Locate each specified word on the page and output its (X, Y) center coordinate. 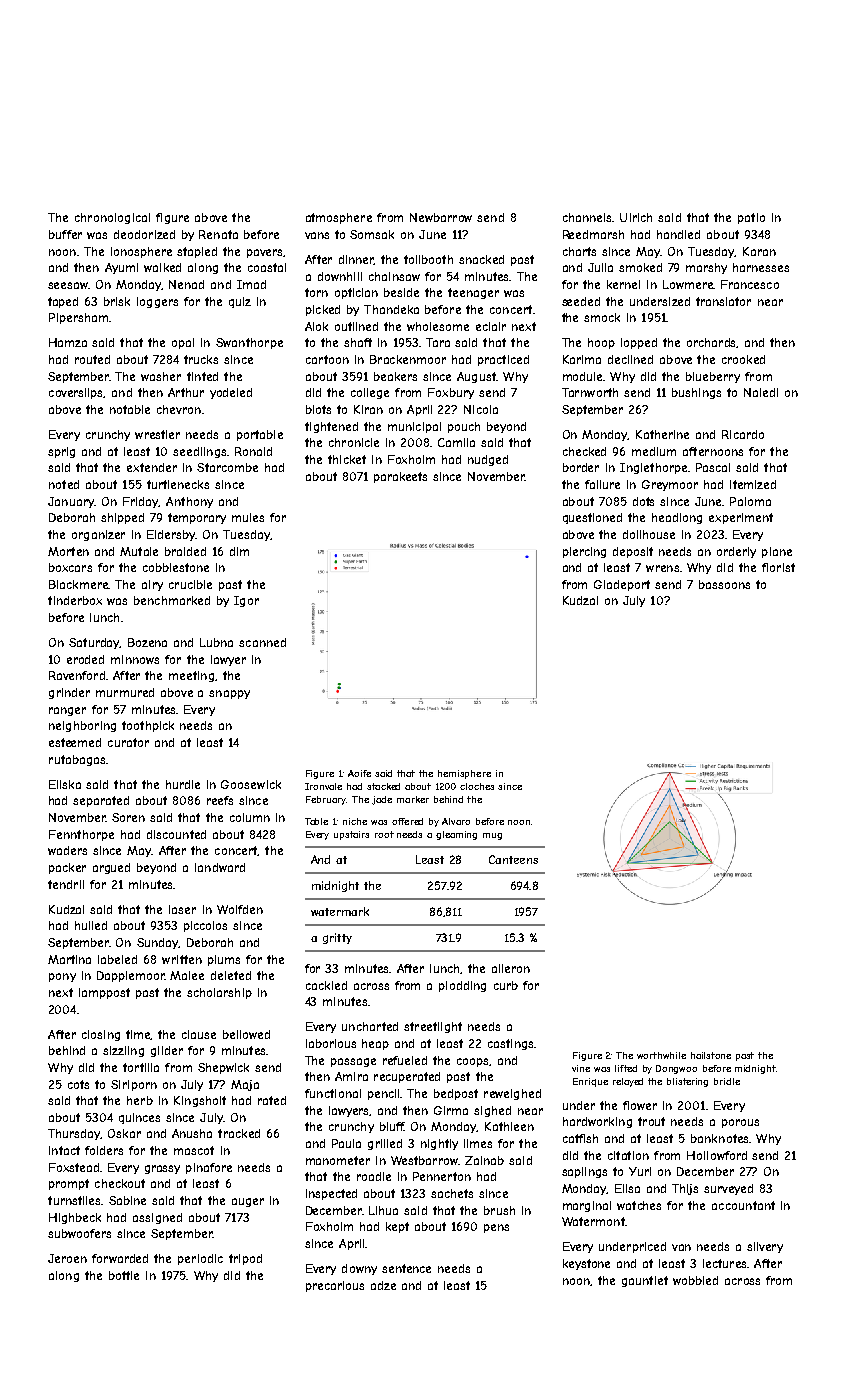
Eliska (65, 784)
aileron (511, 968)
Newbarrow (441, 217)
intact (64, 1150)
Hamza (68, 342)
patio (751, 218)
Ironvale (323, 786)
